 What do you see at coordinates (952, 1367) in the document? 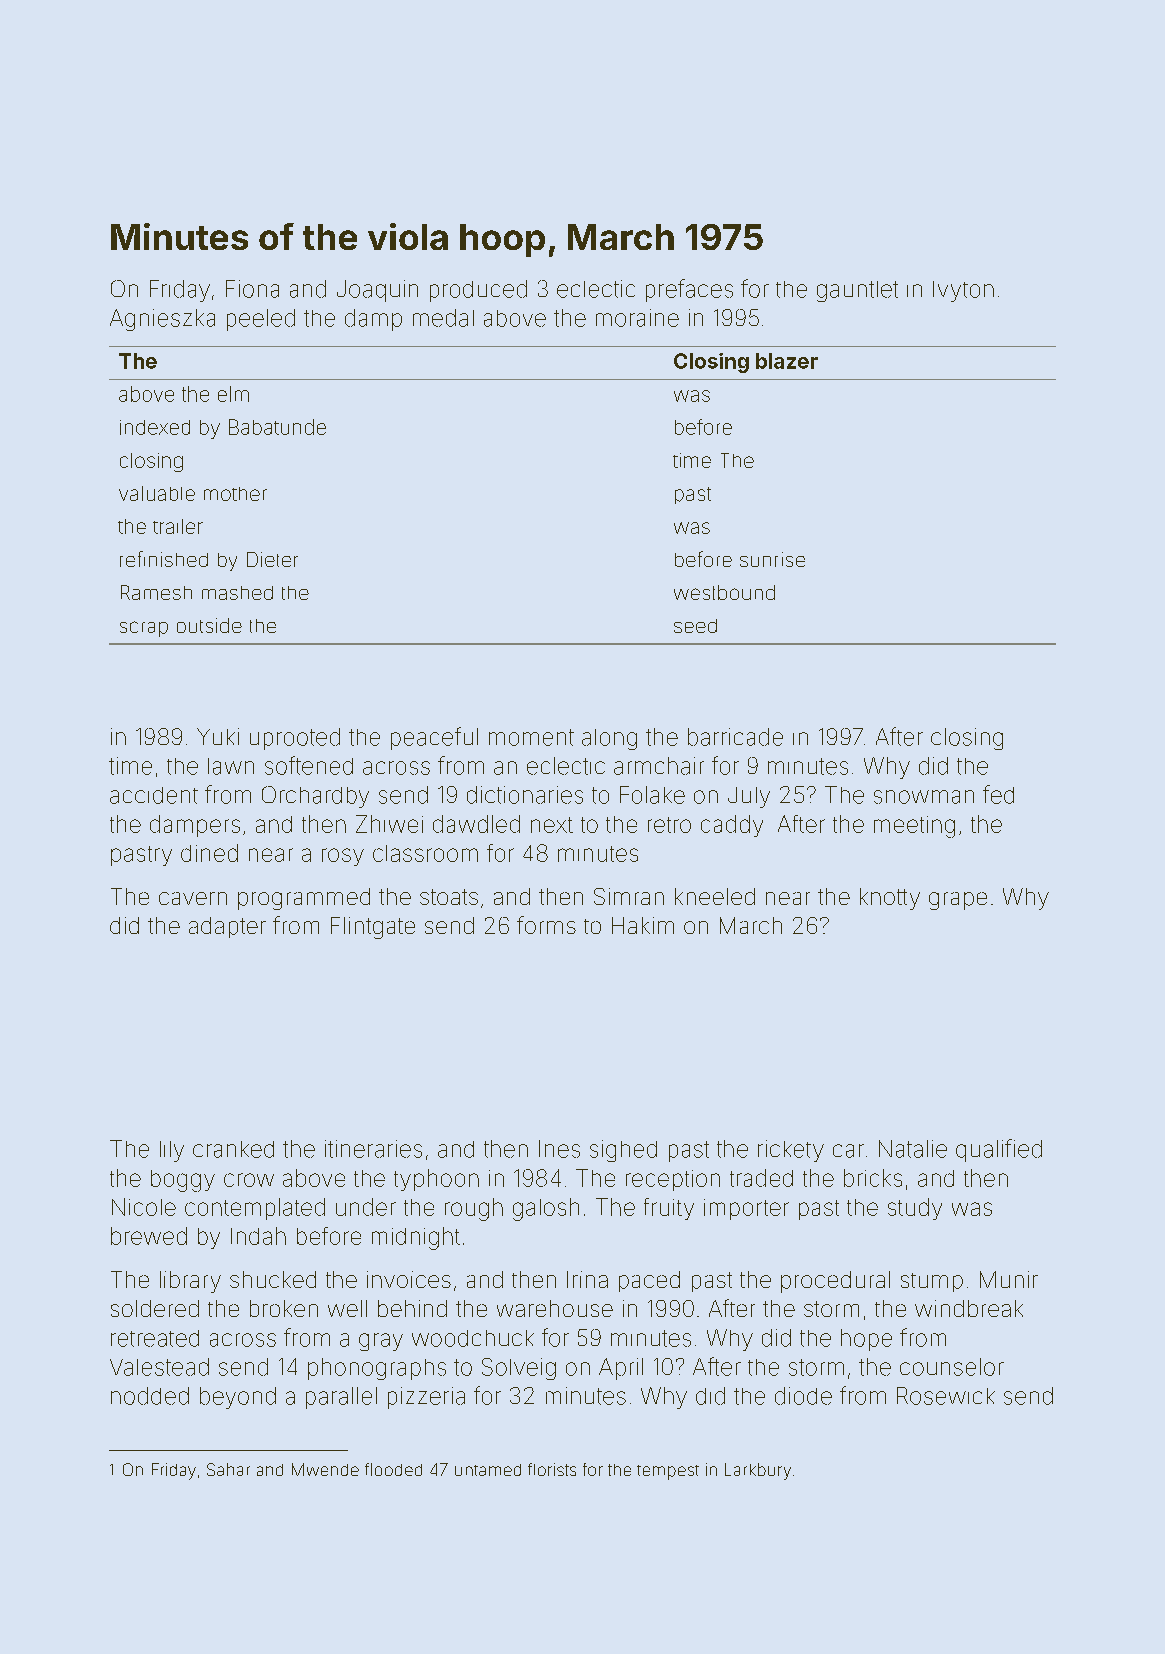
I see `counselor` at bounding box center [952, 1367].
